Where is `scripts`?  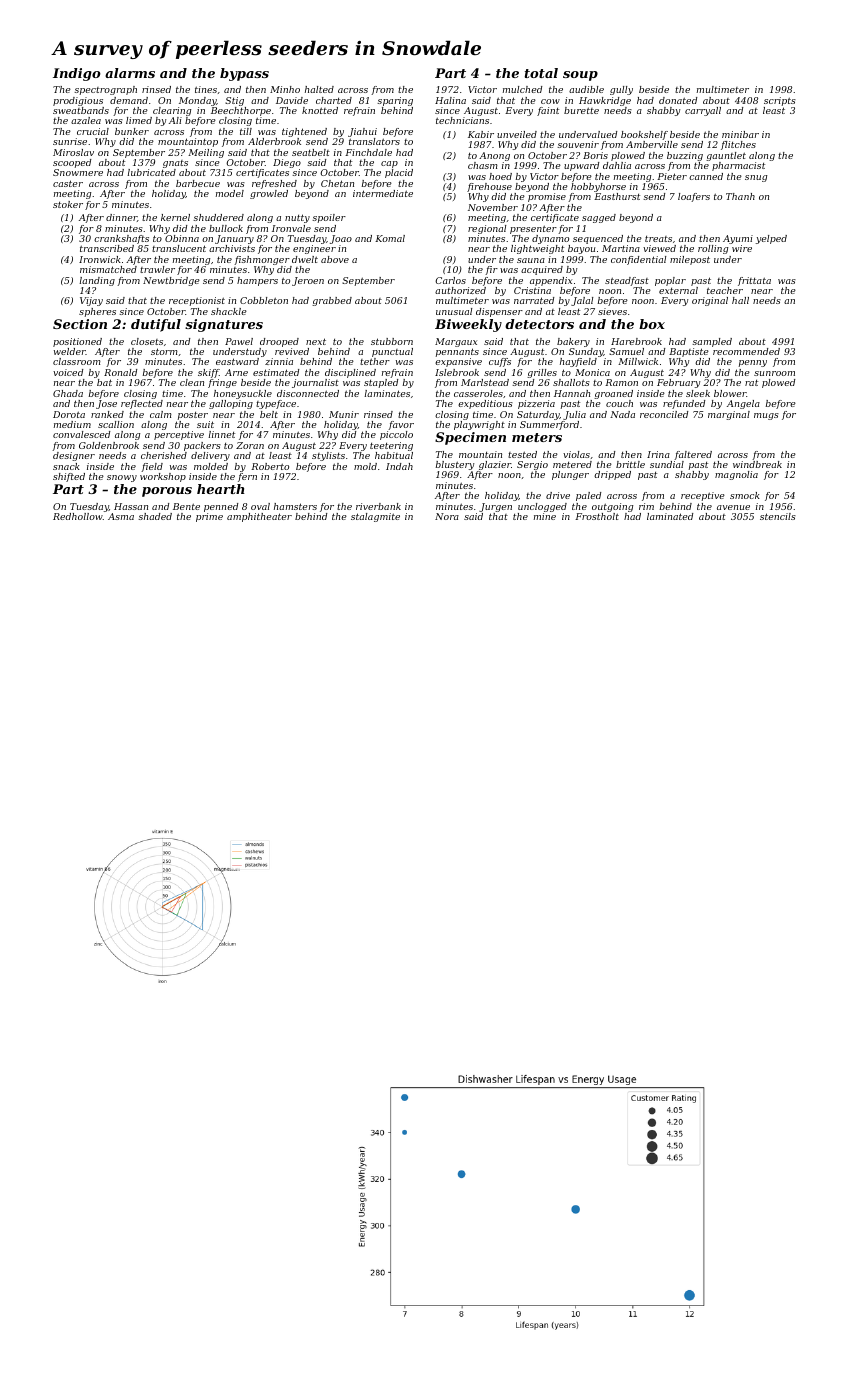
scripts is located at coordinates (780, 101).
